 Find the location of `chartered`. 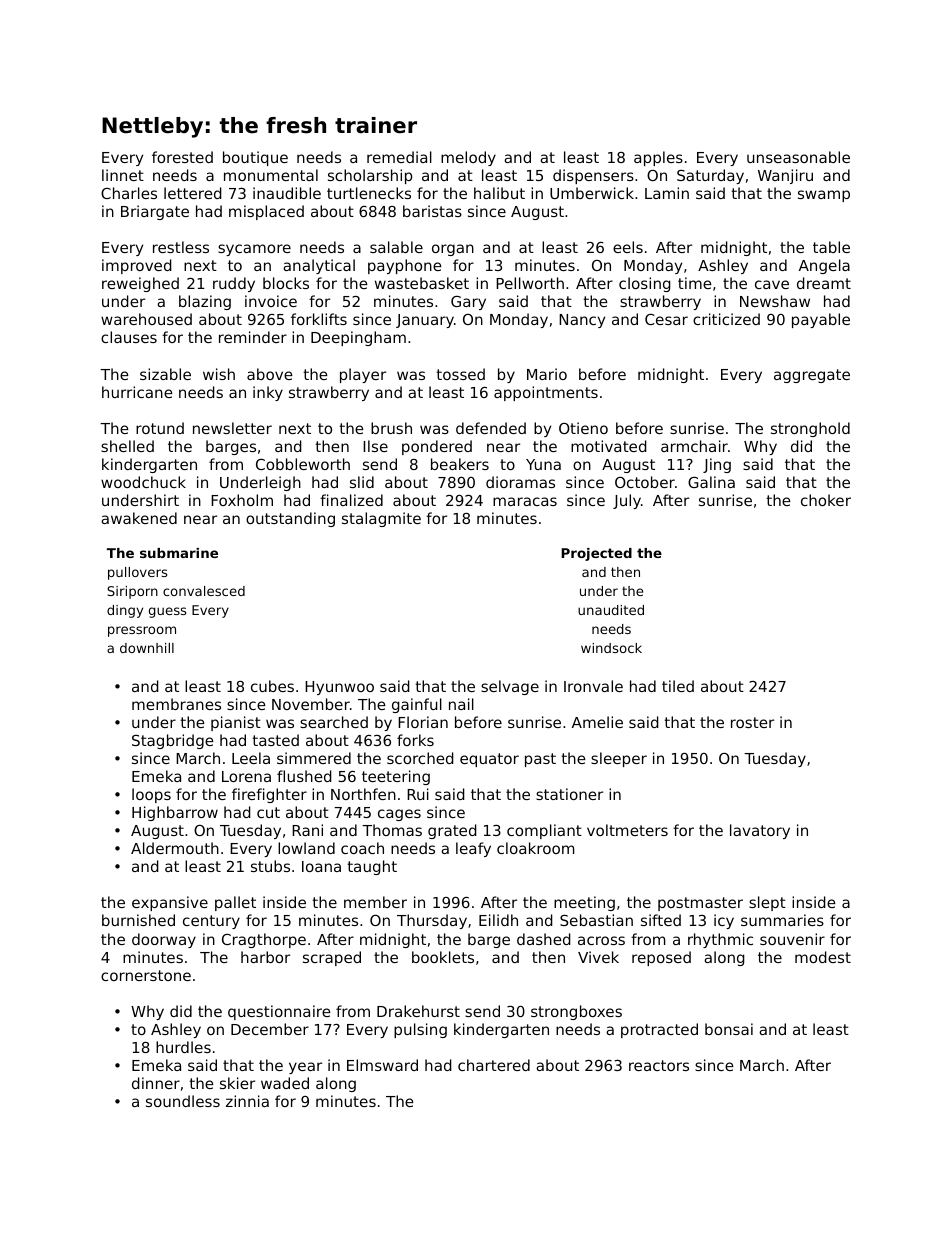

chartered is located at coordinates (494, 1065).
